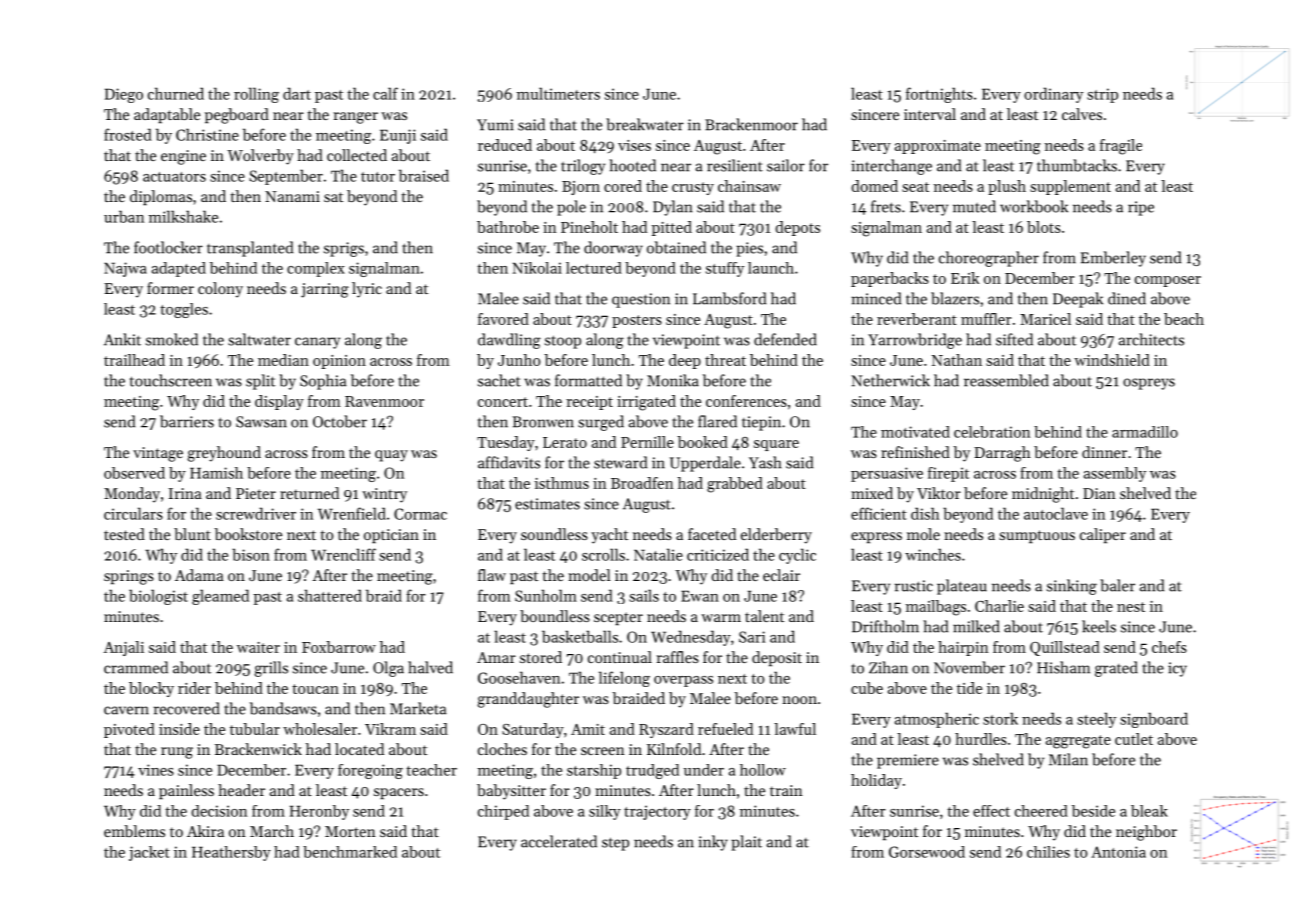 Image resolution: width=1308 pixels, height=924 pixels. Describe the element at coordinates (241, 790) in the screenshot. I see `header` at that location.
